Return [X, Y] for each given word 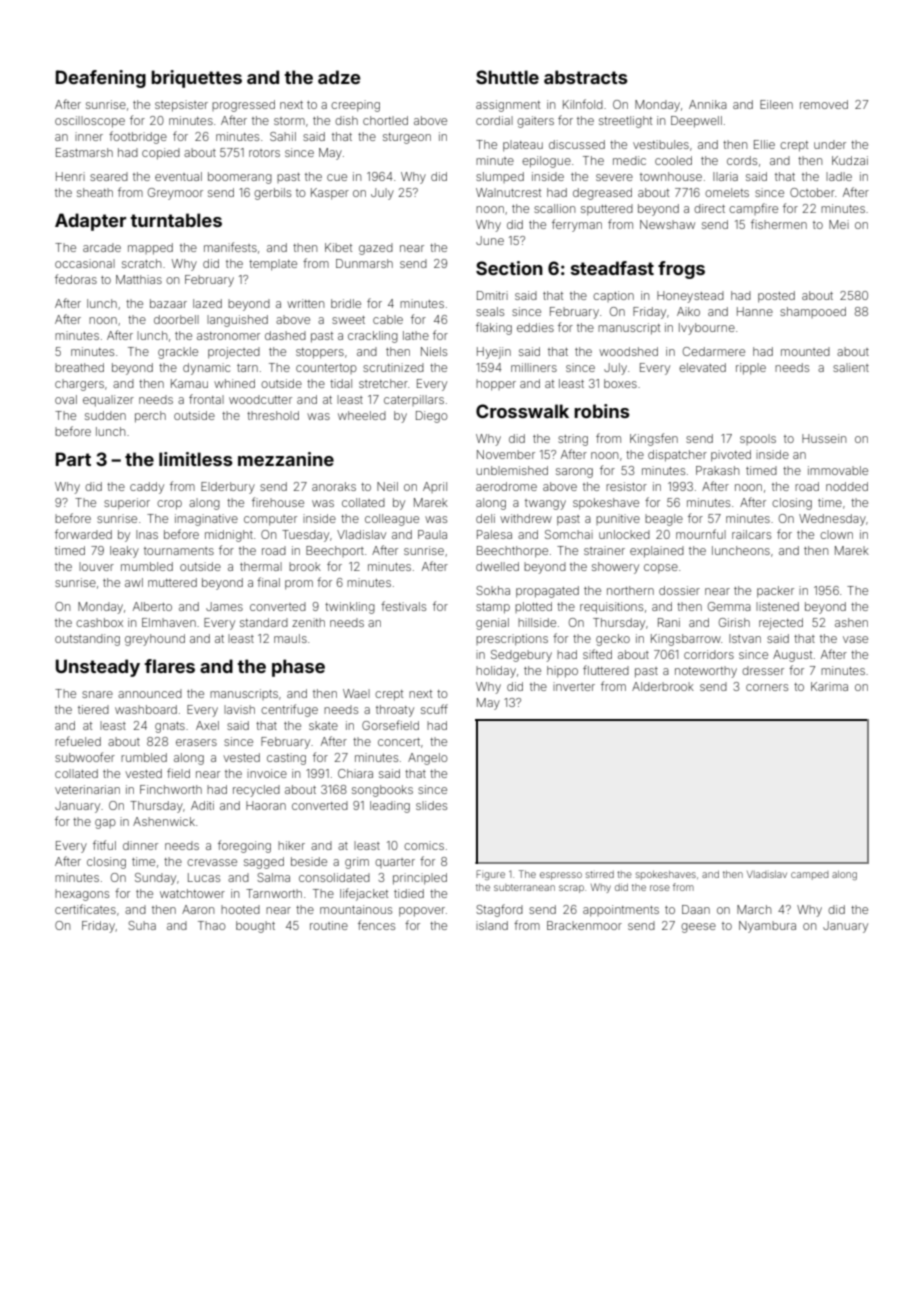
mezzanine [286, 459]
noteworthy [706, 672]
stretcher [383, 383]
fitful [104, 845]
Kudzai [850, 160]
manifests [230, 247]
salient [851, 367]
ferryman [577, 225]
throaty [395, 711]
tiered [93, 709]
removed [824, 104]
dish [346, 120]
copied [161, 154]
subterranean [524, 887]
